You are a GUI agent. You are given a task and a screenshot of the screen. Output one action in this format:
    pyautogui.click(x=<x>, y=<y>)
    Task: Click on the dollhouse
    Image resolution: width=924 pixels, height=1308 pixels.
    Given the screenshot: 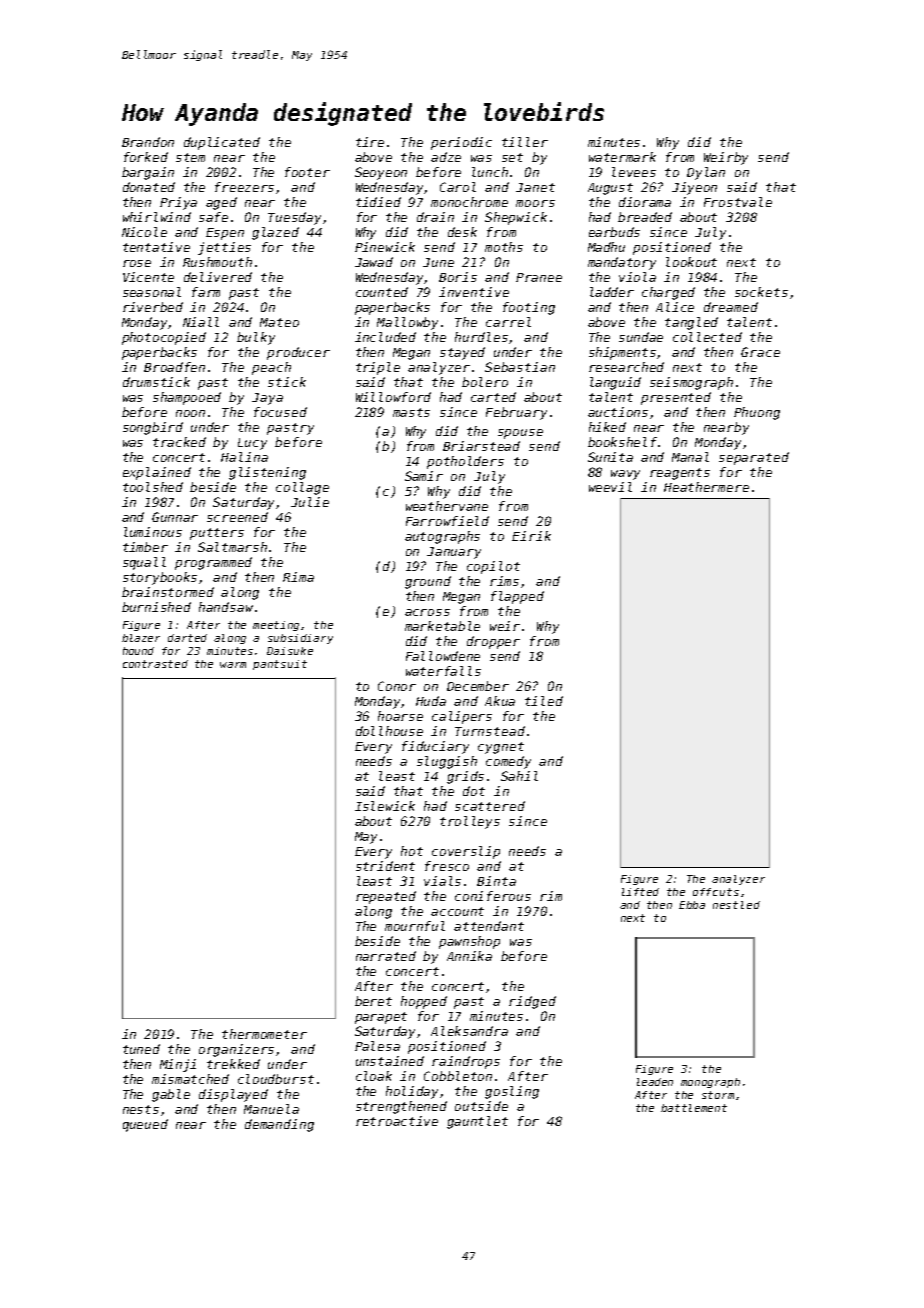 What is the action you would take?
    pyautogui.click(x=389, y=731)
